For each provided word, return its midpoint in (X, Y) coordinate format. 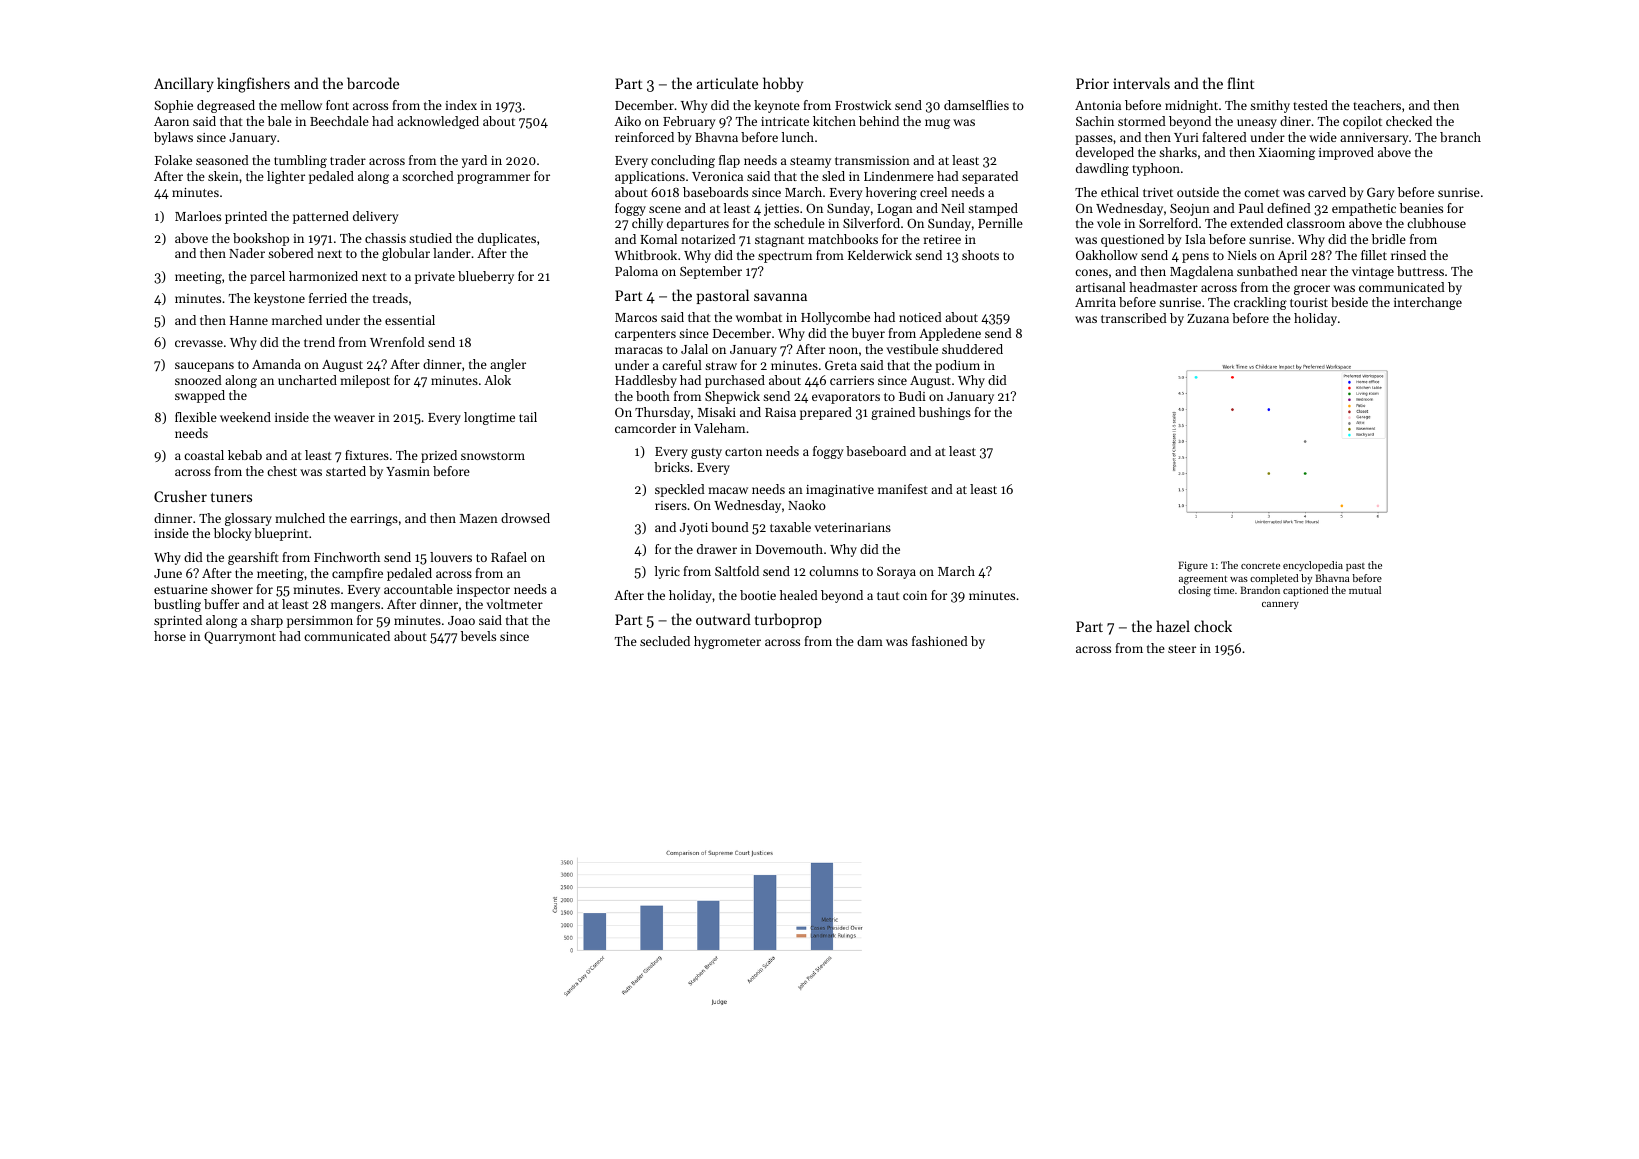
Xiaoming (1287, 154)
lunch (797, 137)
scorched (428, 176)
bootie (758, 595)
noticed (920, 317)
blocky (232, 534)
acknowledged (438, 122)
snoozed (198, 380)
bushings (945, 413)
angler (508, 365)
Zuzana (1208, 318)
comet (1262, 193)
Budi (912, 396)
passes (1094, 140)
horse (170, 636)
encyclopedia (1313, 566)
